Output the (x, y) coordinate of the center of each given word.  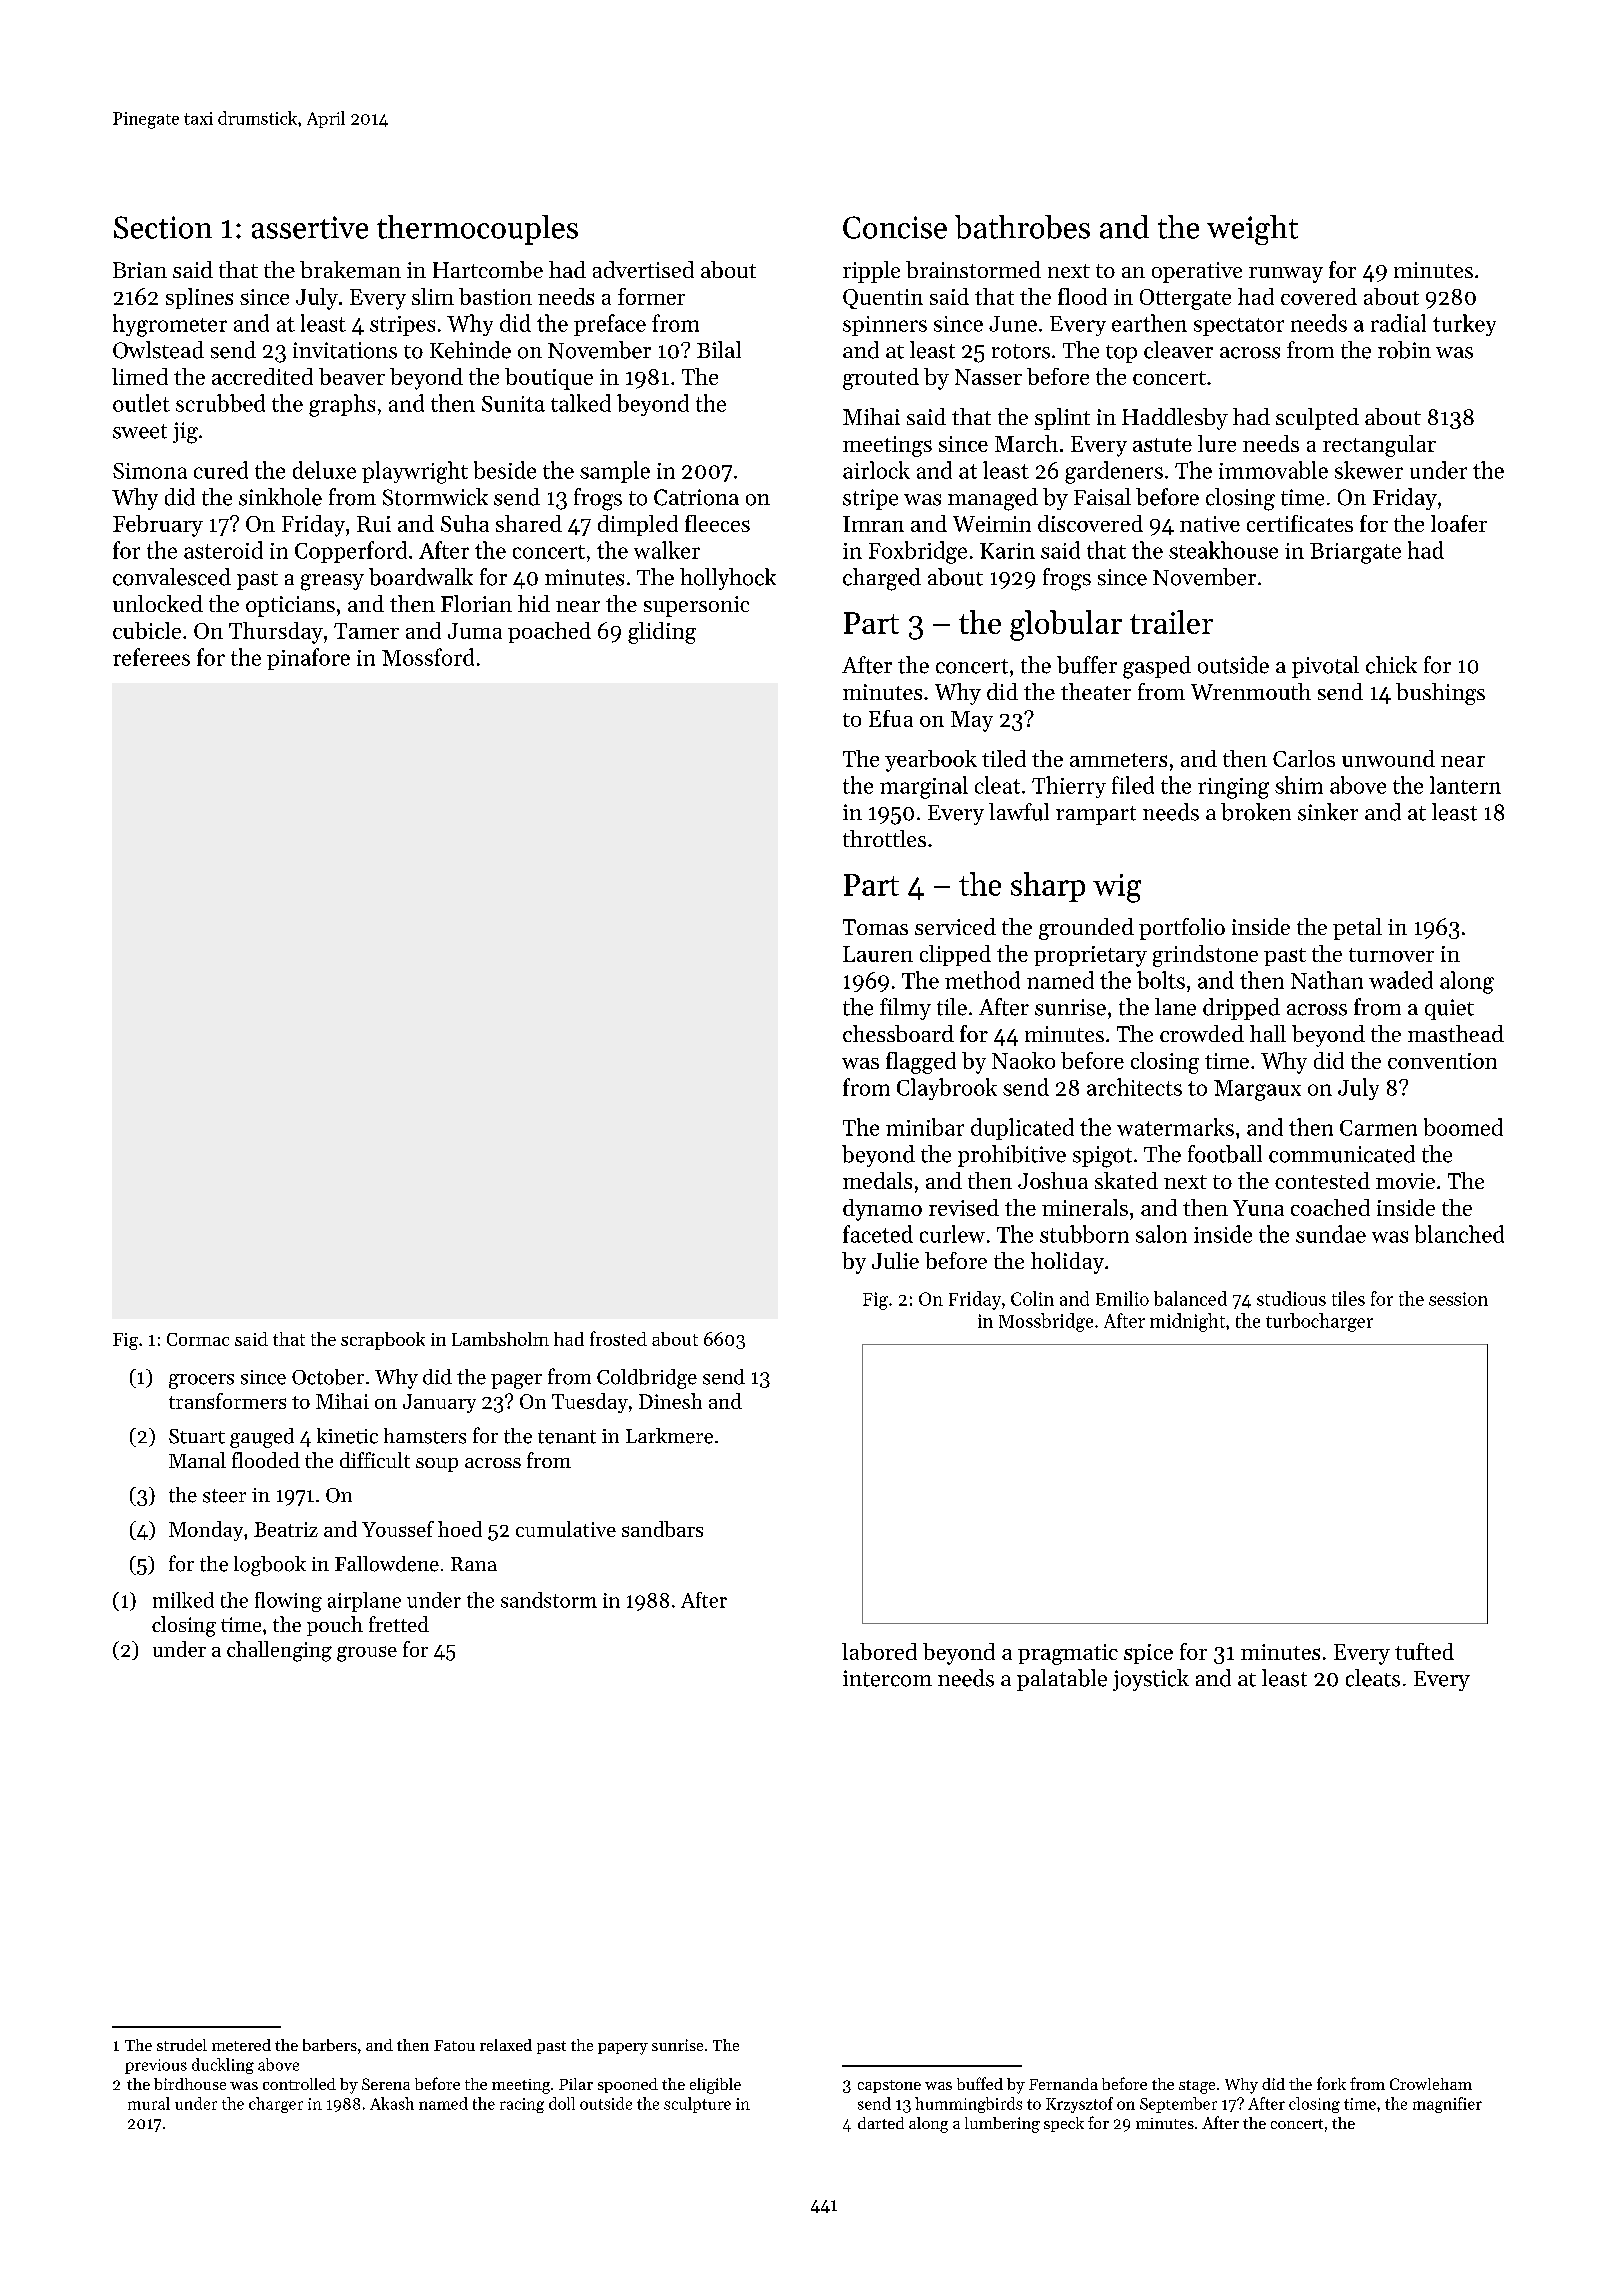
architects (1134, 1087)
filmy (905, 1009)
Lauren (878, 954)
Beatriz (286, 1529)
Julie (895, 1260)
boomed (1463, 1127)
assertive (310, 227)
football (1225, 1154)
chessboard (898, 1033)
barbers (330, 2045)
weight (1252, 230)
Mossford (428, 657)
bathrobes (1022, 227)
